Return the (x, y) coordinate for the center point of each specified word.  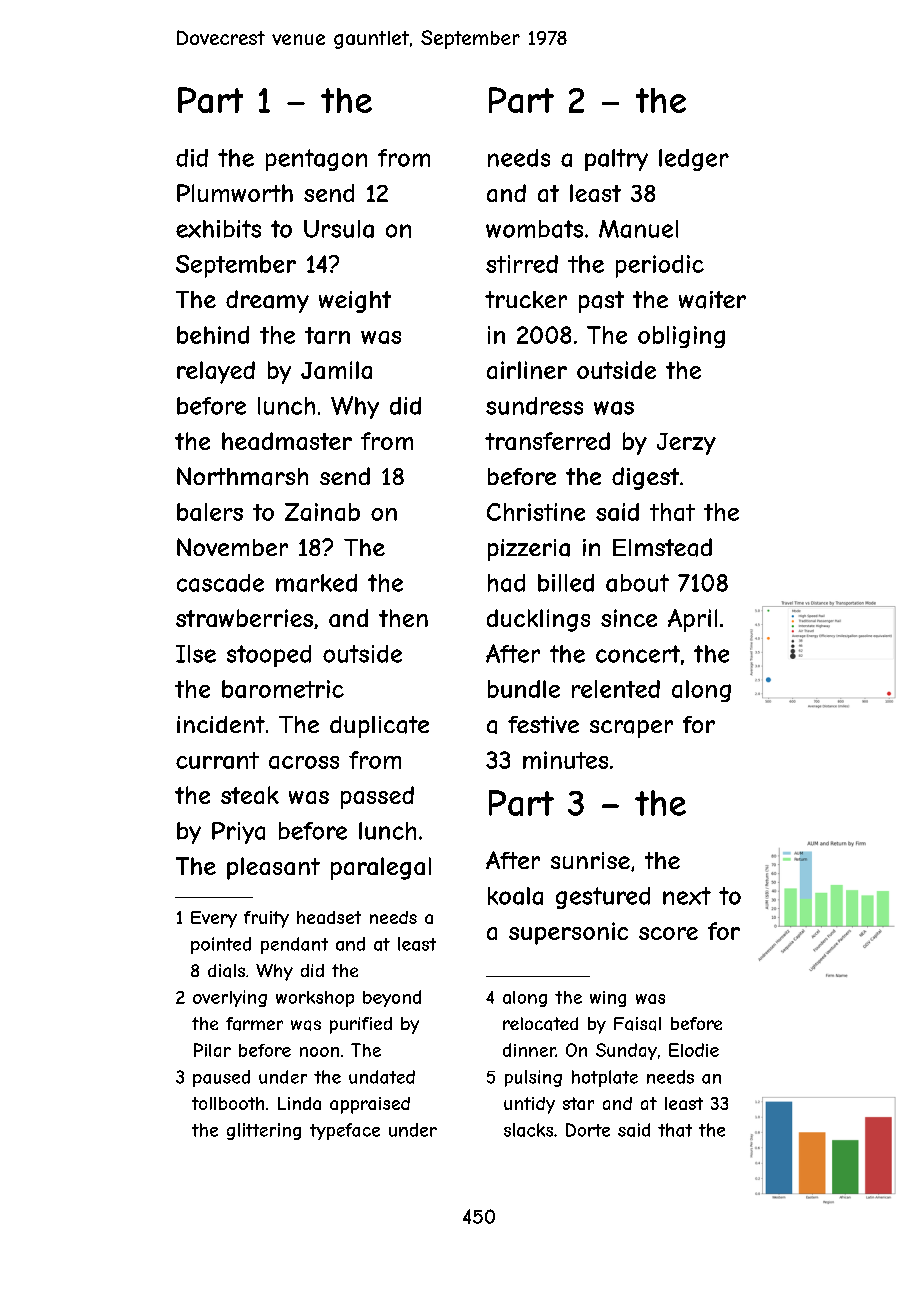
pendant (294, 945)
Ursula (339, 229)
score (668, 933)
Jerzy (686, 444)
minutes (565, 760)
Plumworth (235, 193)
